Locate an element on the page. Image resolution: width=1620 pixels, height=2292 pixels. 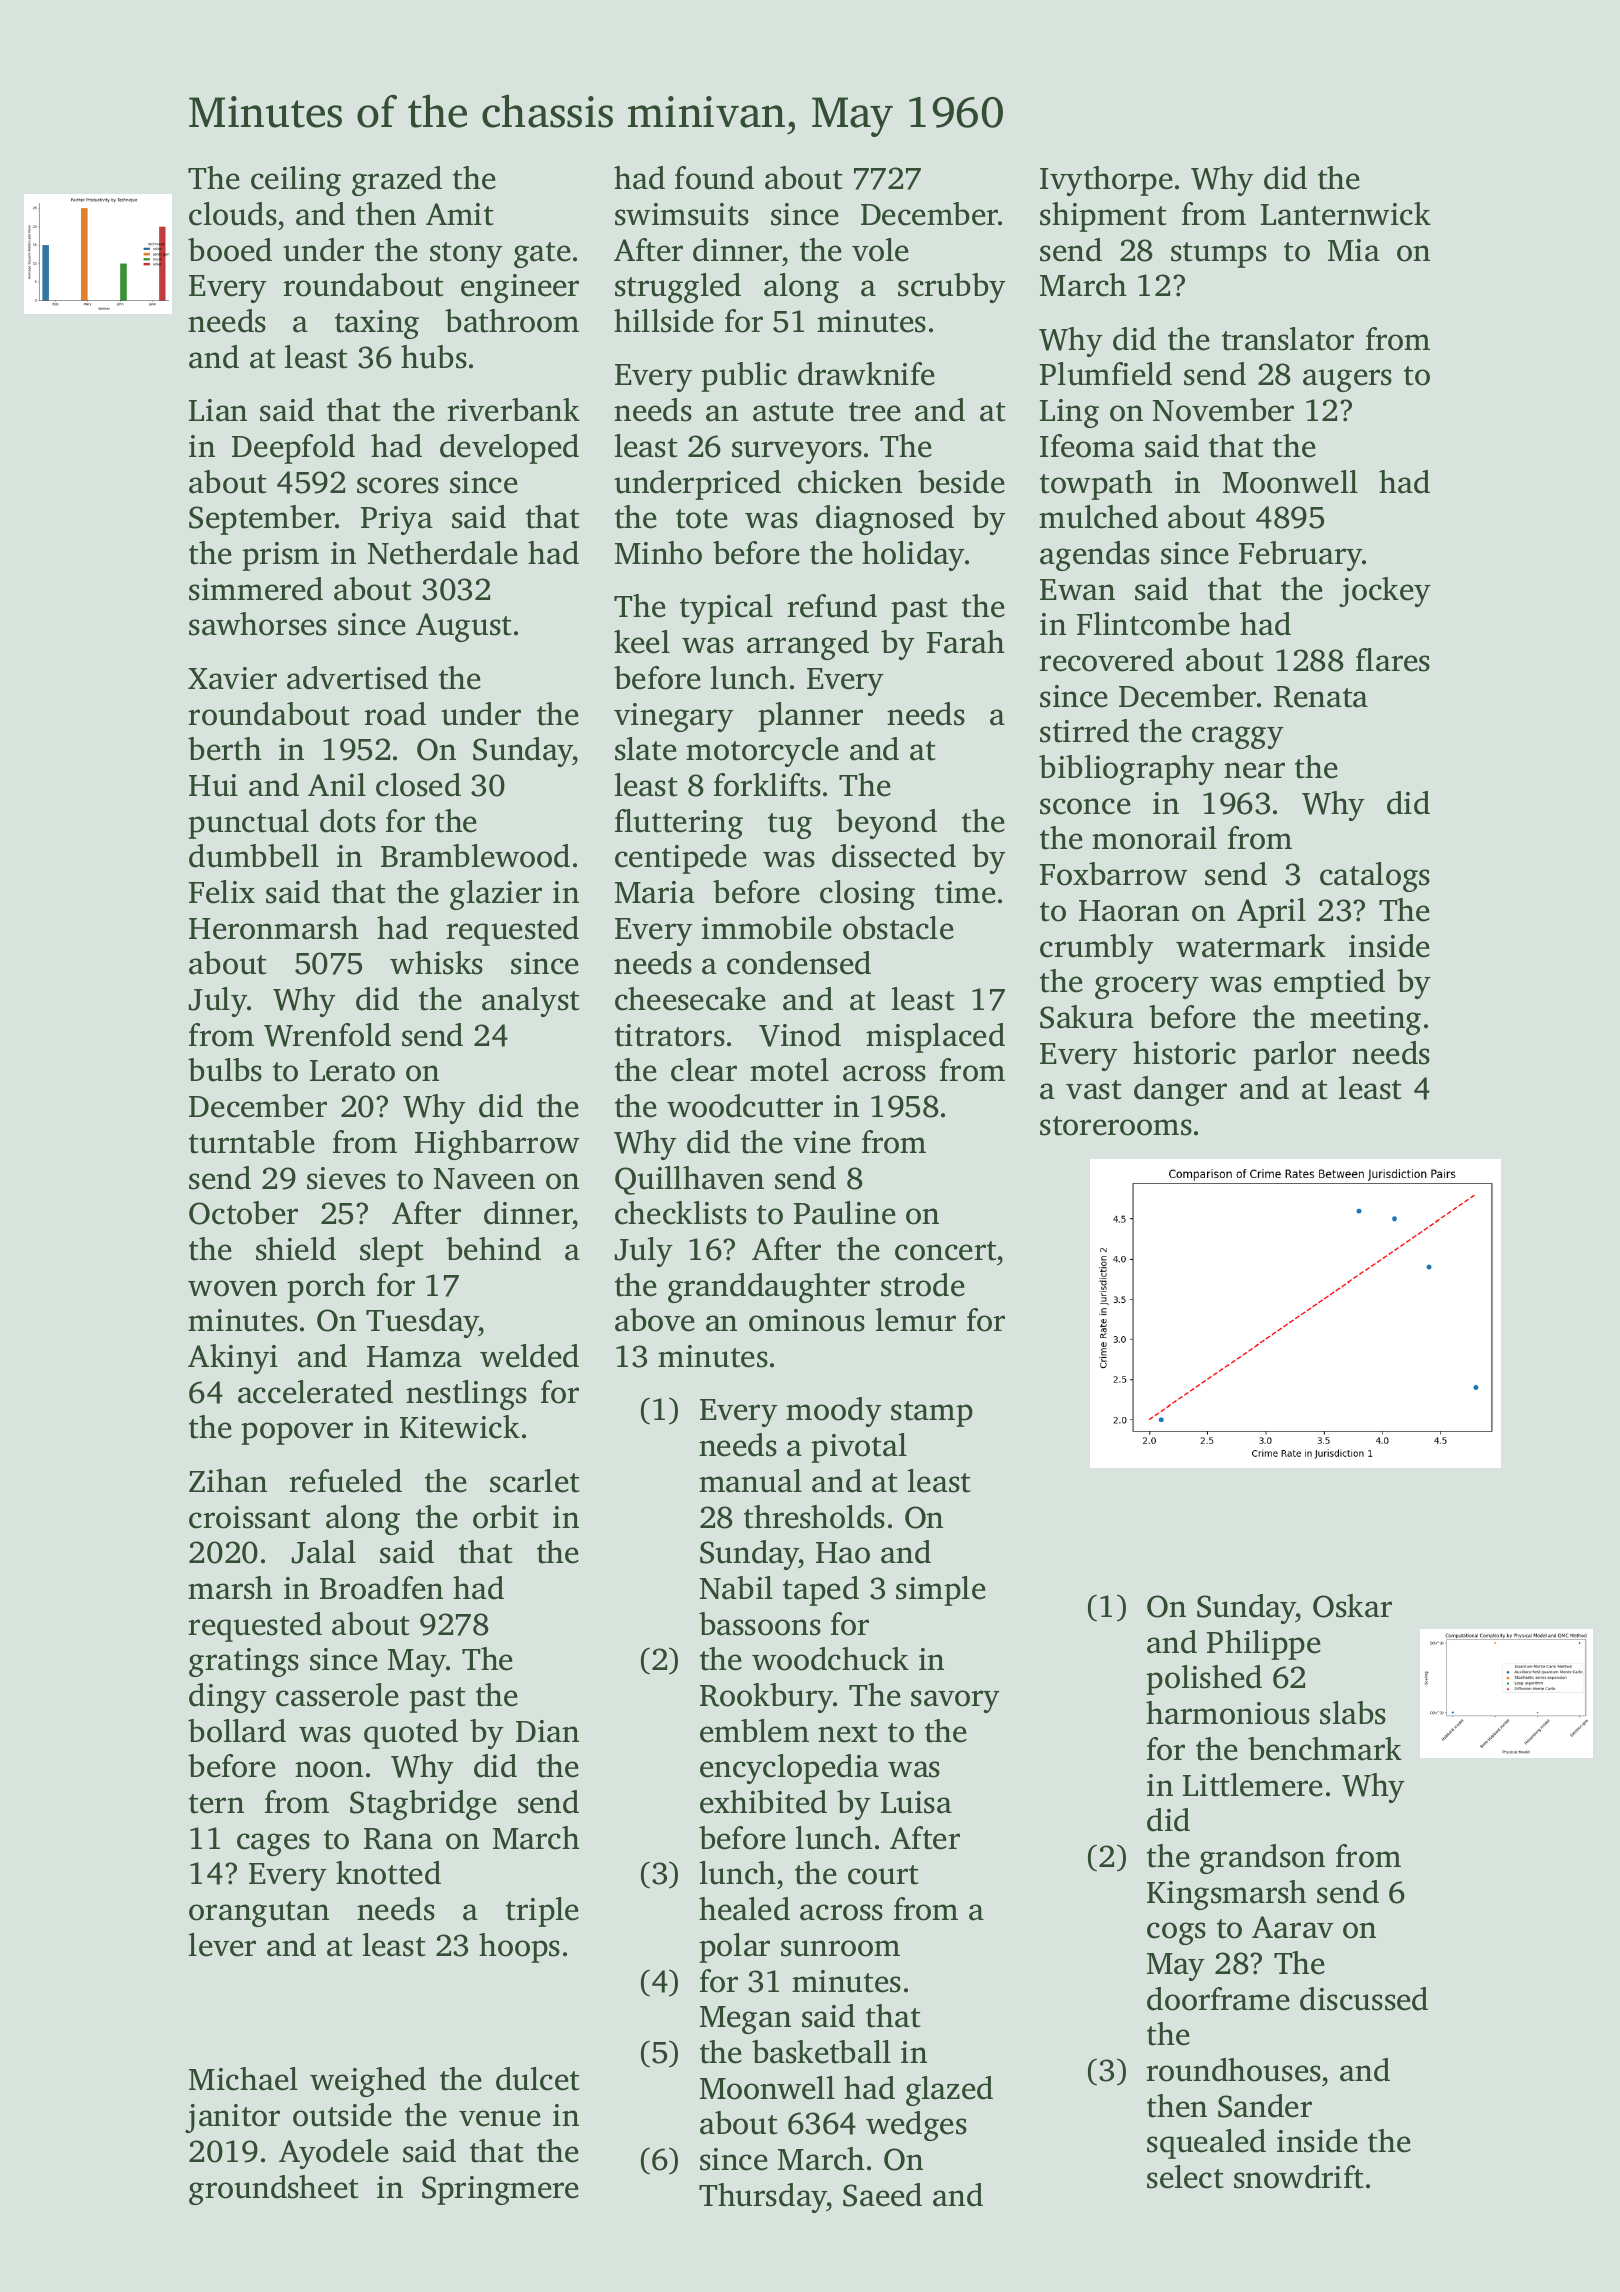
Dian is located at coordinates (547, 1731).
